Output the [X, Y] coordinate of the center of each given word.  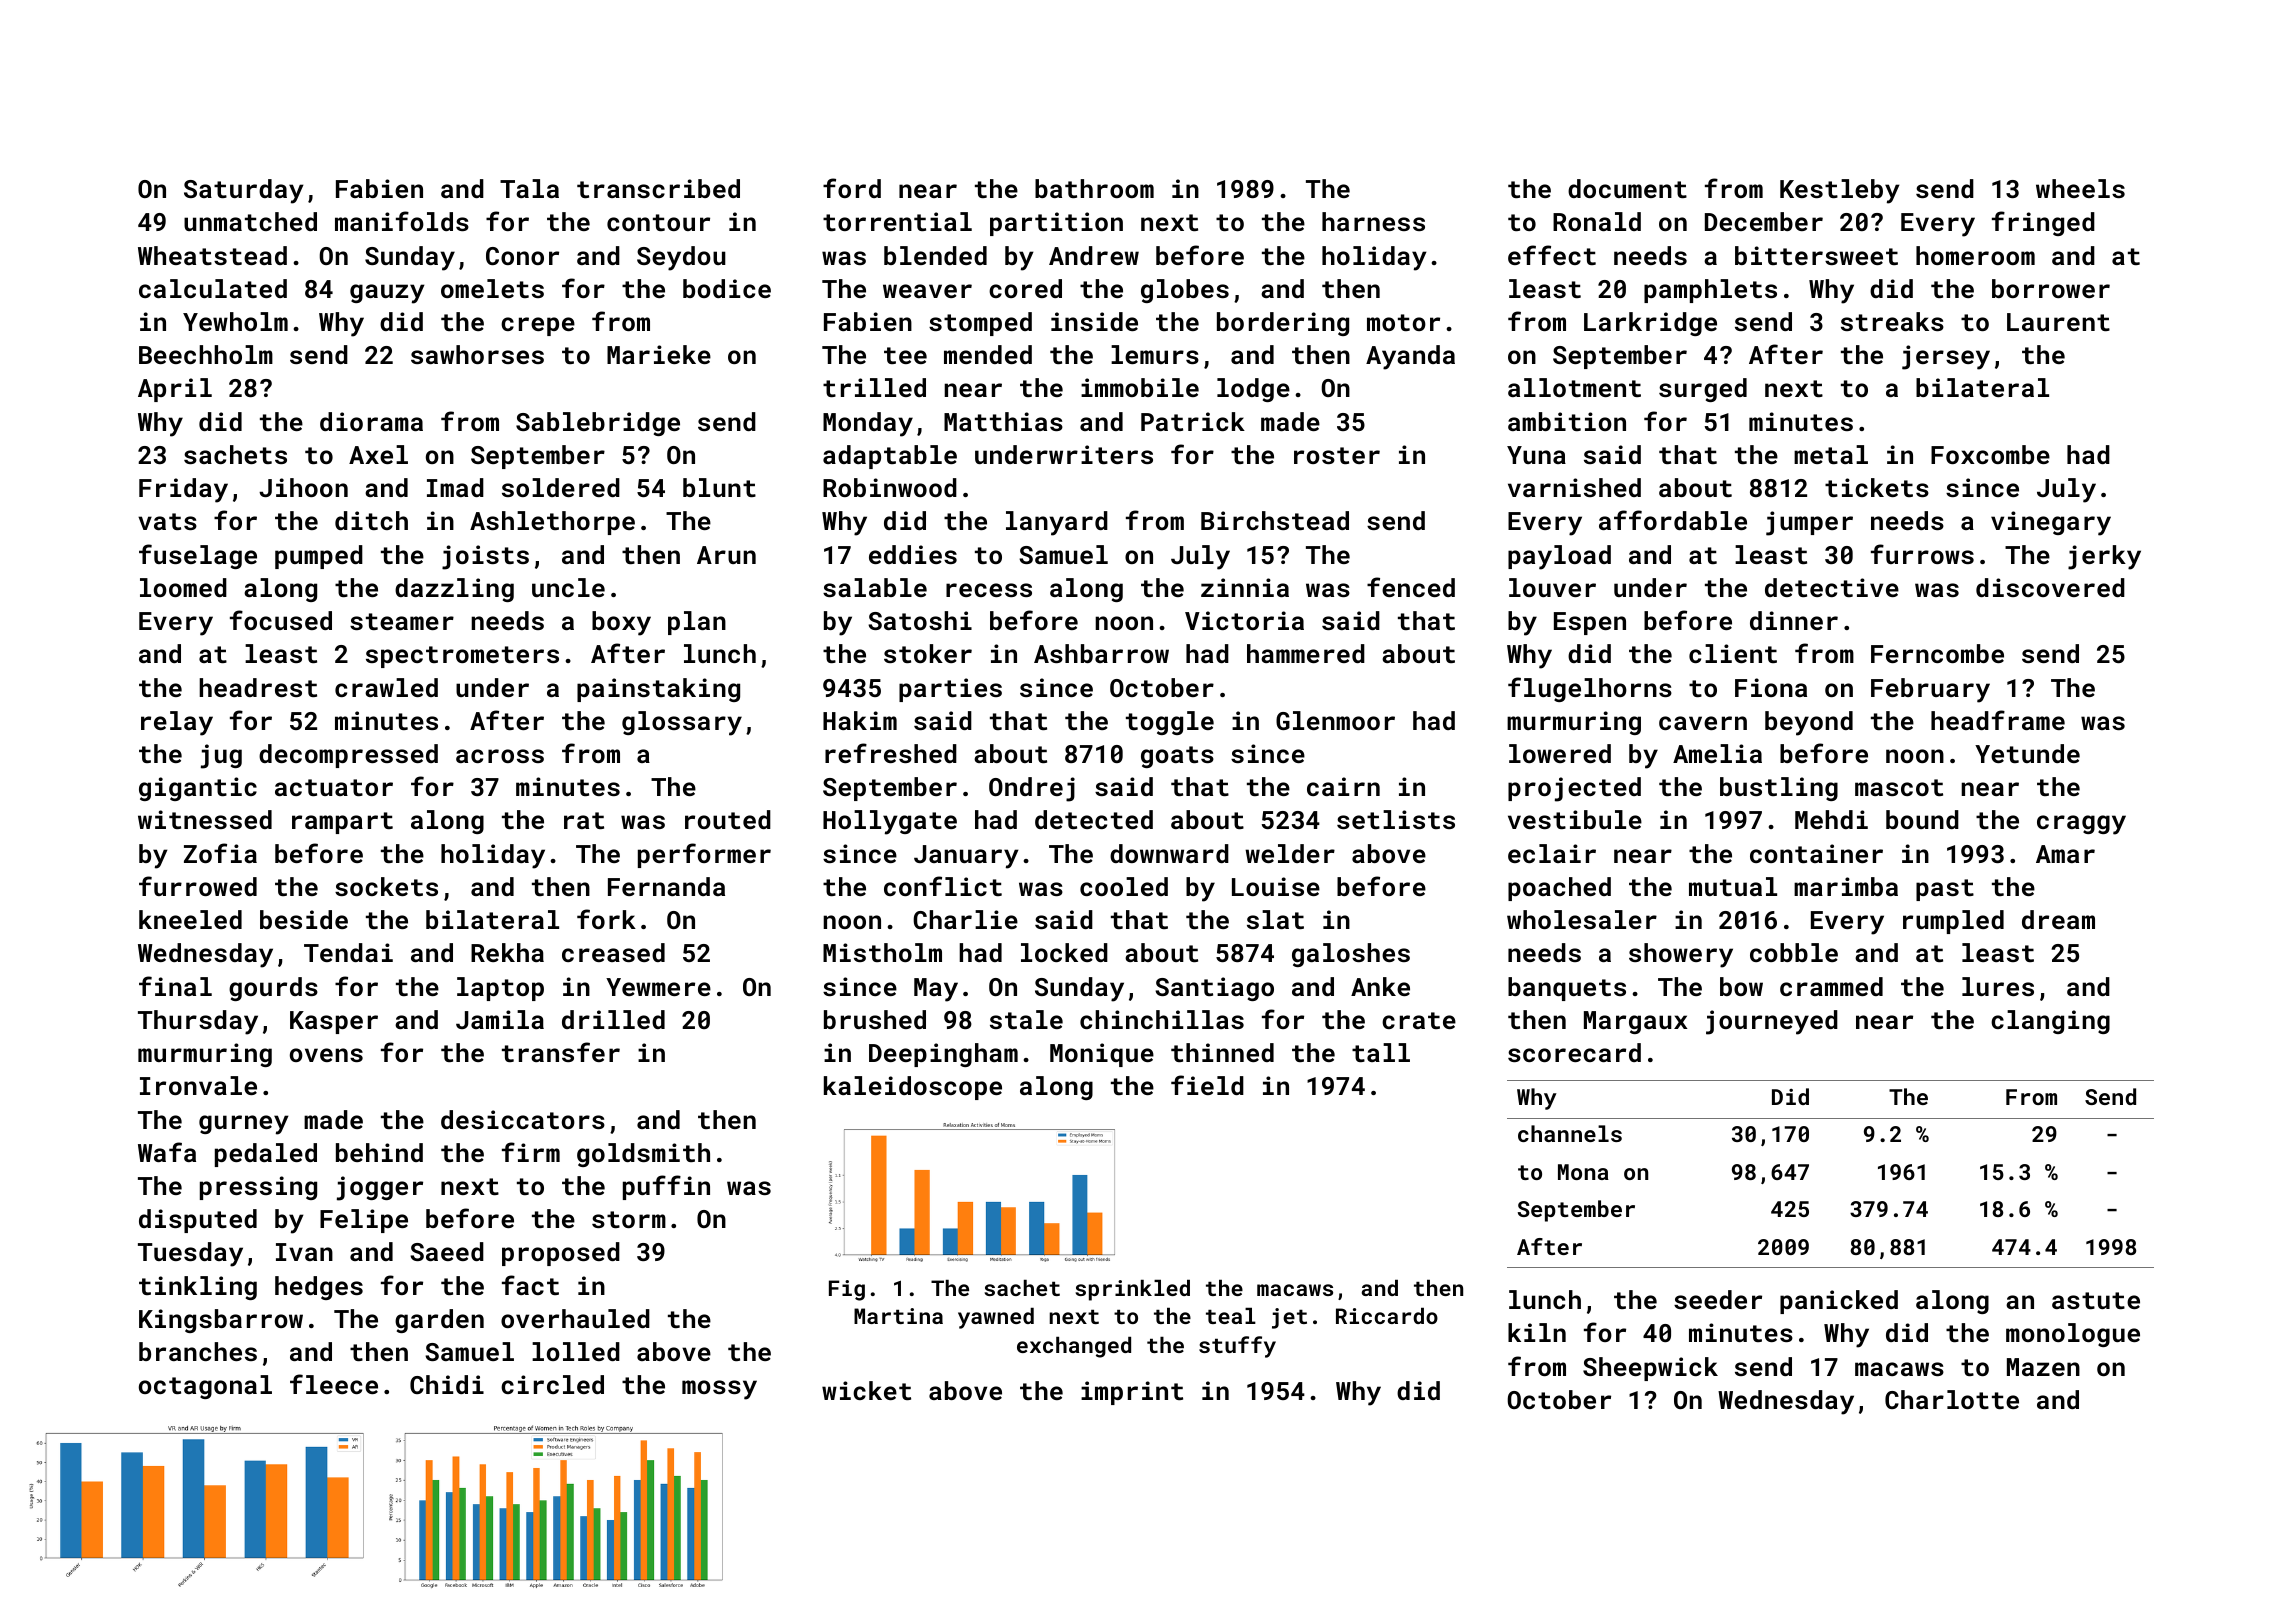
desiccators [523, 1119]
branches [198, 1351]
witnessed [205, 819]
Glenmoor [1335, 720]
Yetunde [2027, 753]
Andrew [1094, 255]
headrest [258, 687]
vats [167, 521]
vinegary [2051, 523]
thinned [1222, 1052]
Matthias [1003, 421]
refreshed [891, 753]
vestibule [1575, 819]
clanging [2050, 1022]
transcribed [658, 188]
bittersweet [1816, 255]
